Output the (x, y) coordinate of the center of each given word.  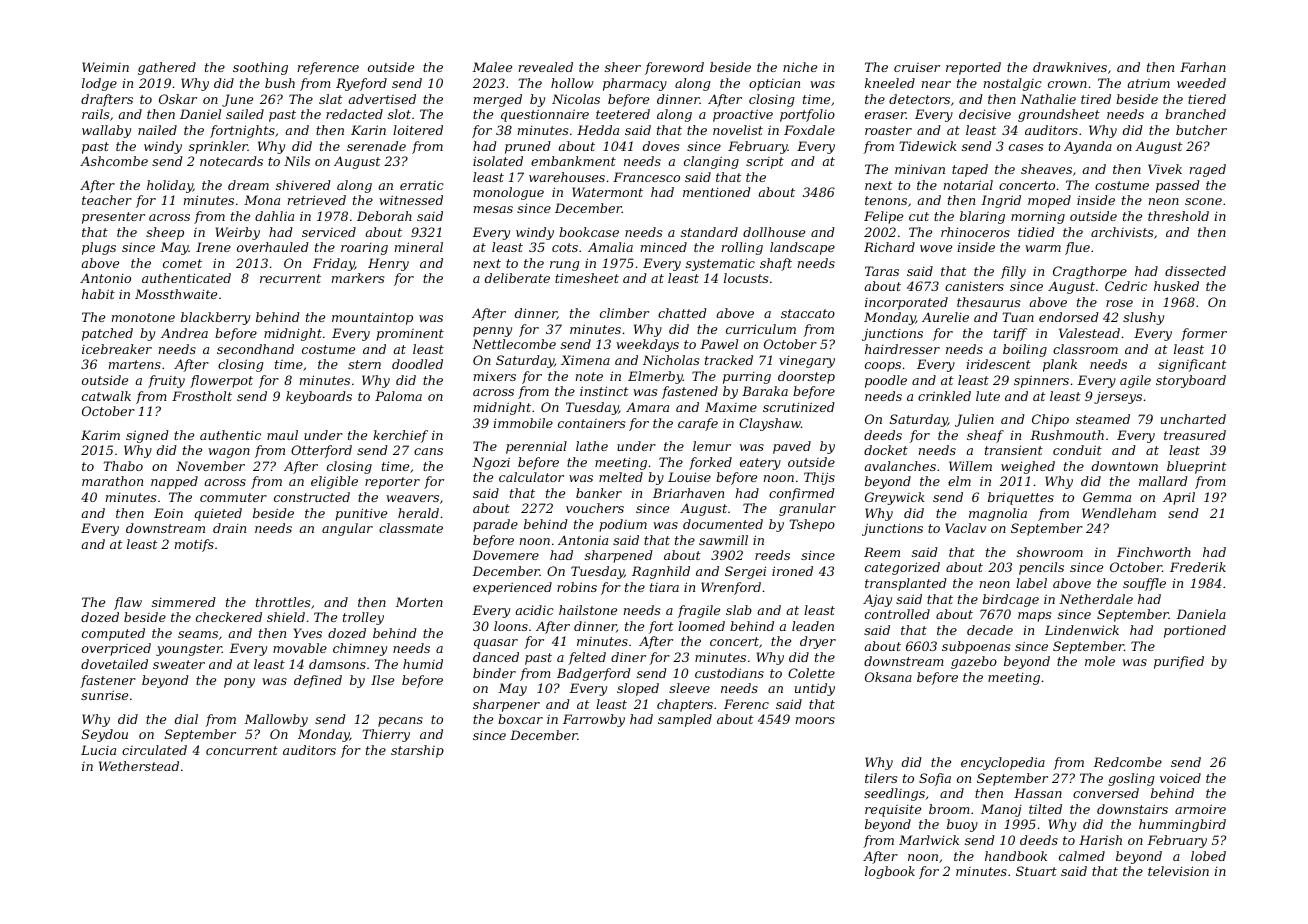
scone (1203, 201)
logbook (890, 872)
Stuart (1036, 871)
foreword (674, 68)
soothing (260, 68)
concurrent (242, 750)
